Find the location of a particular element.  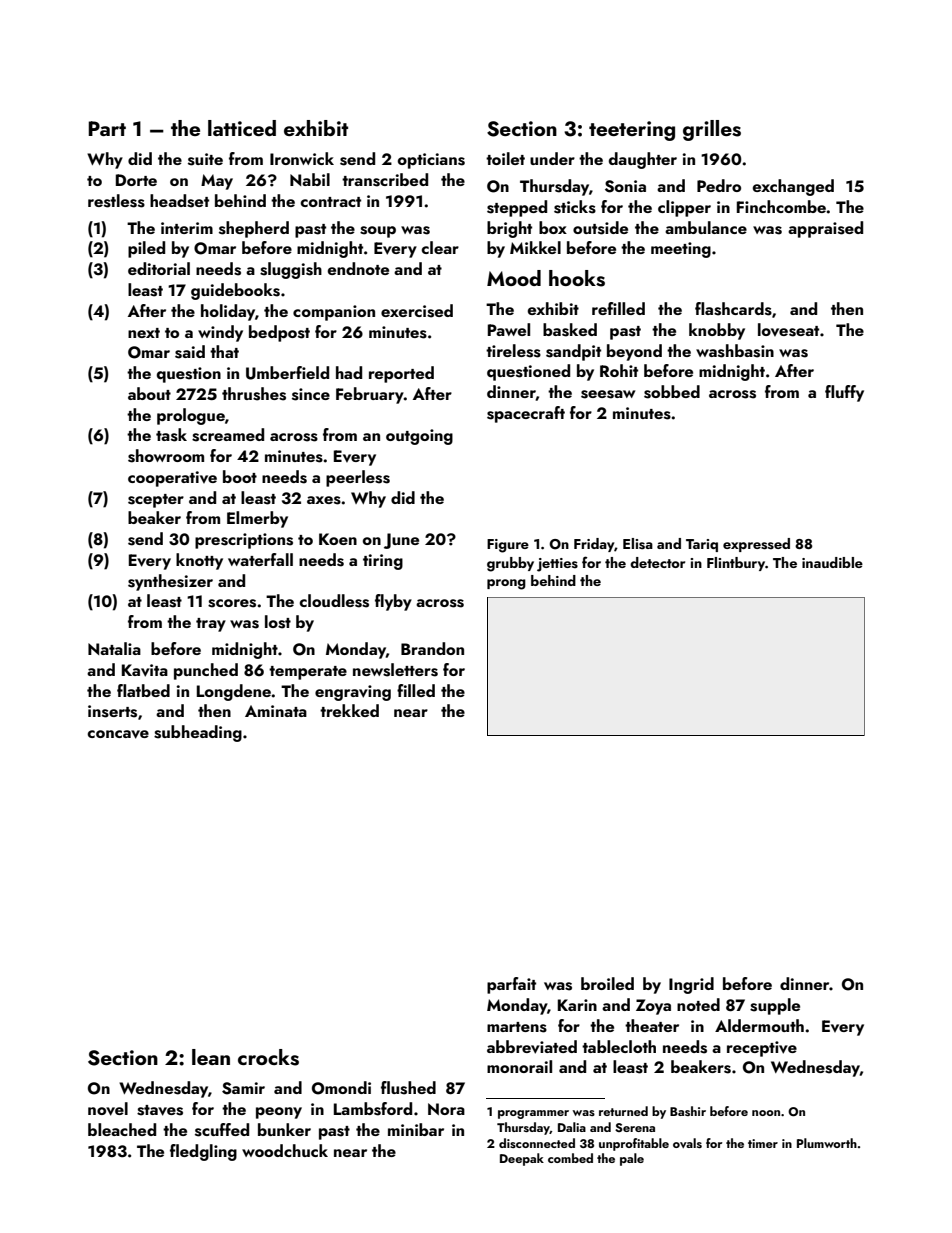

Aldermouth is located at coordinates (759, 1025).
